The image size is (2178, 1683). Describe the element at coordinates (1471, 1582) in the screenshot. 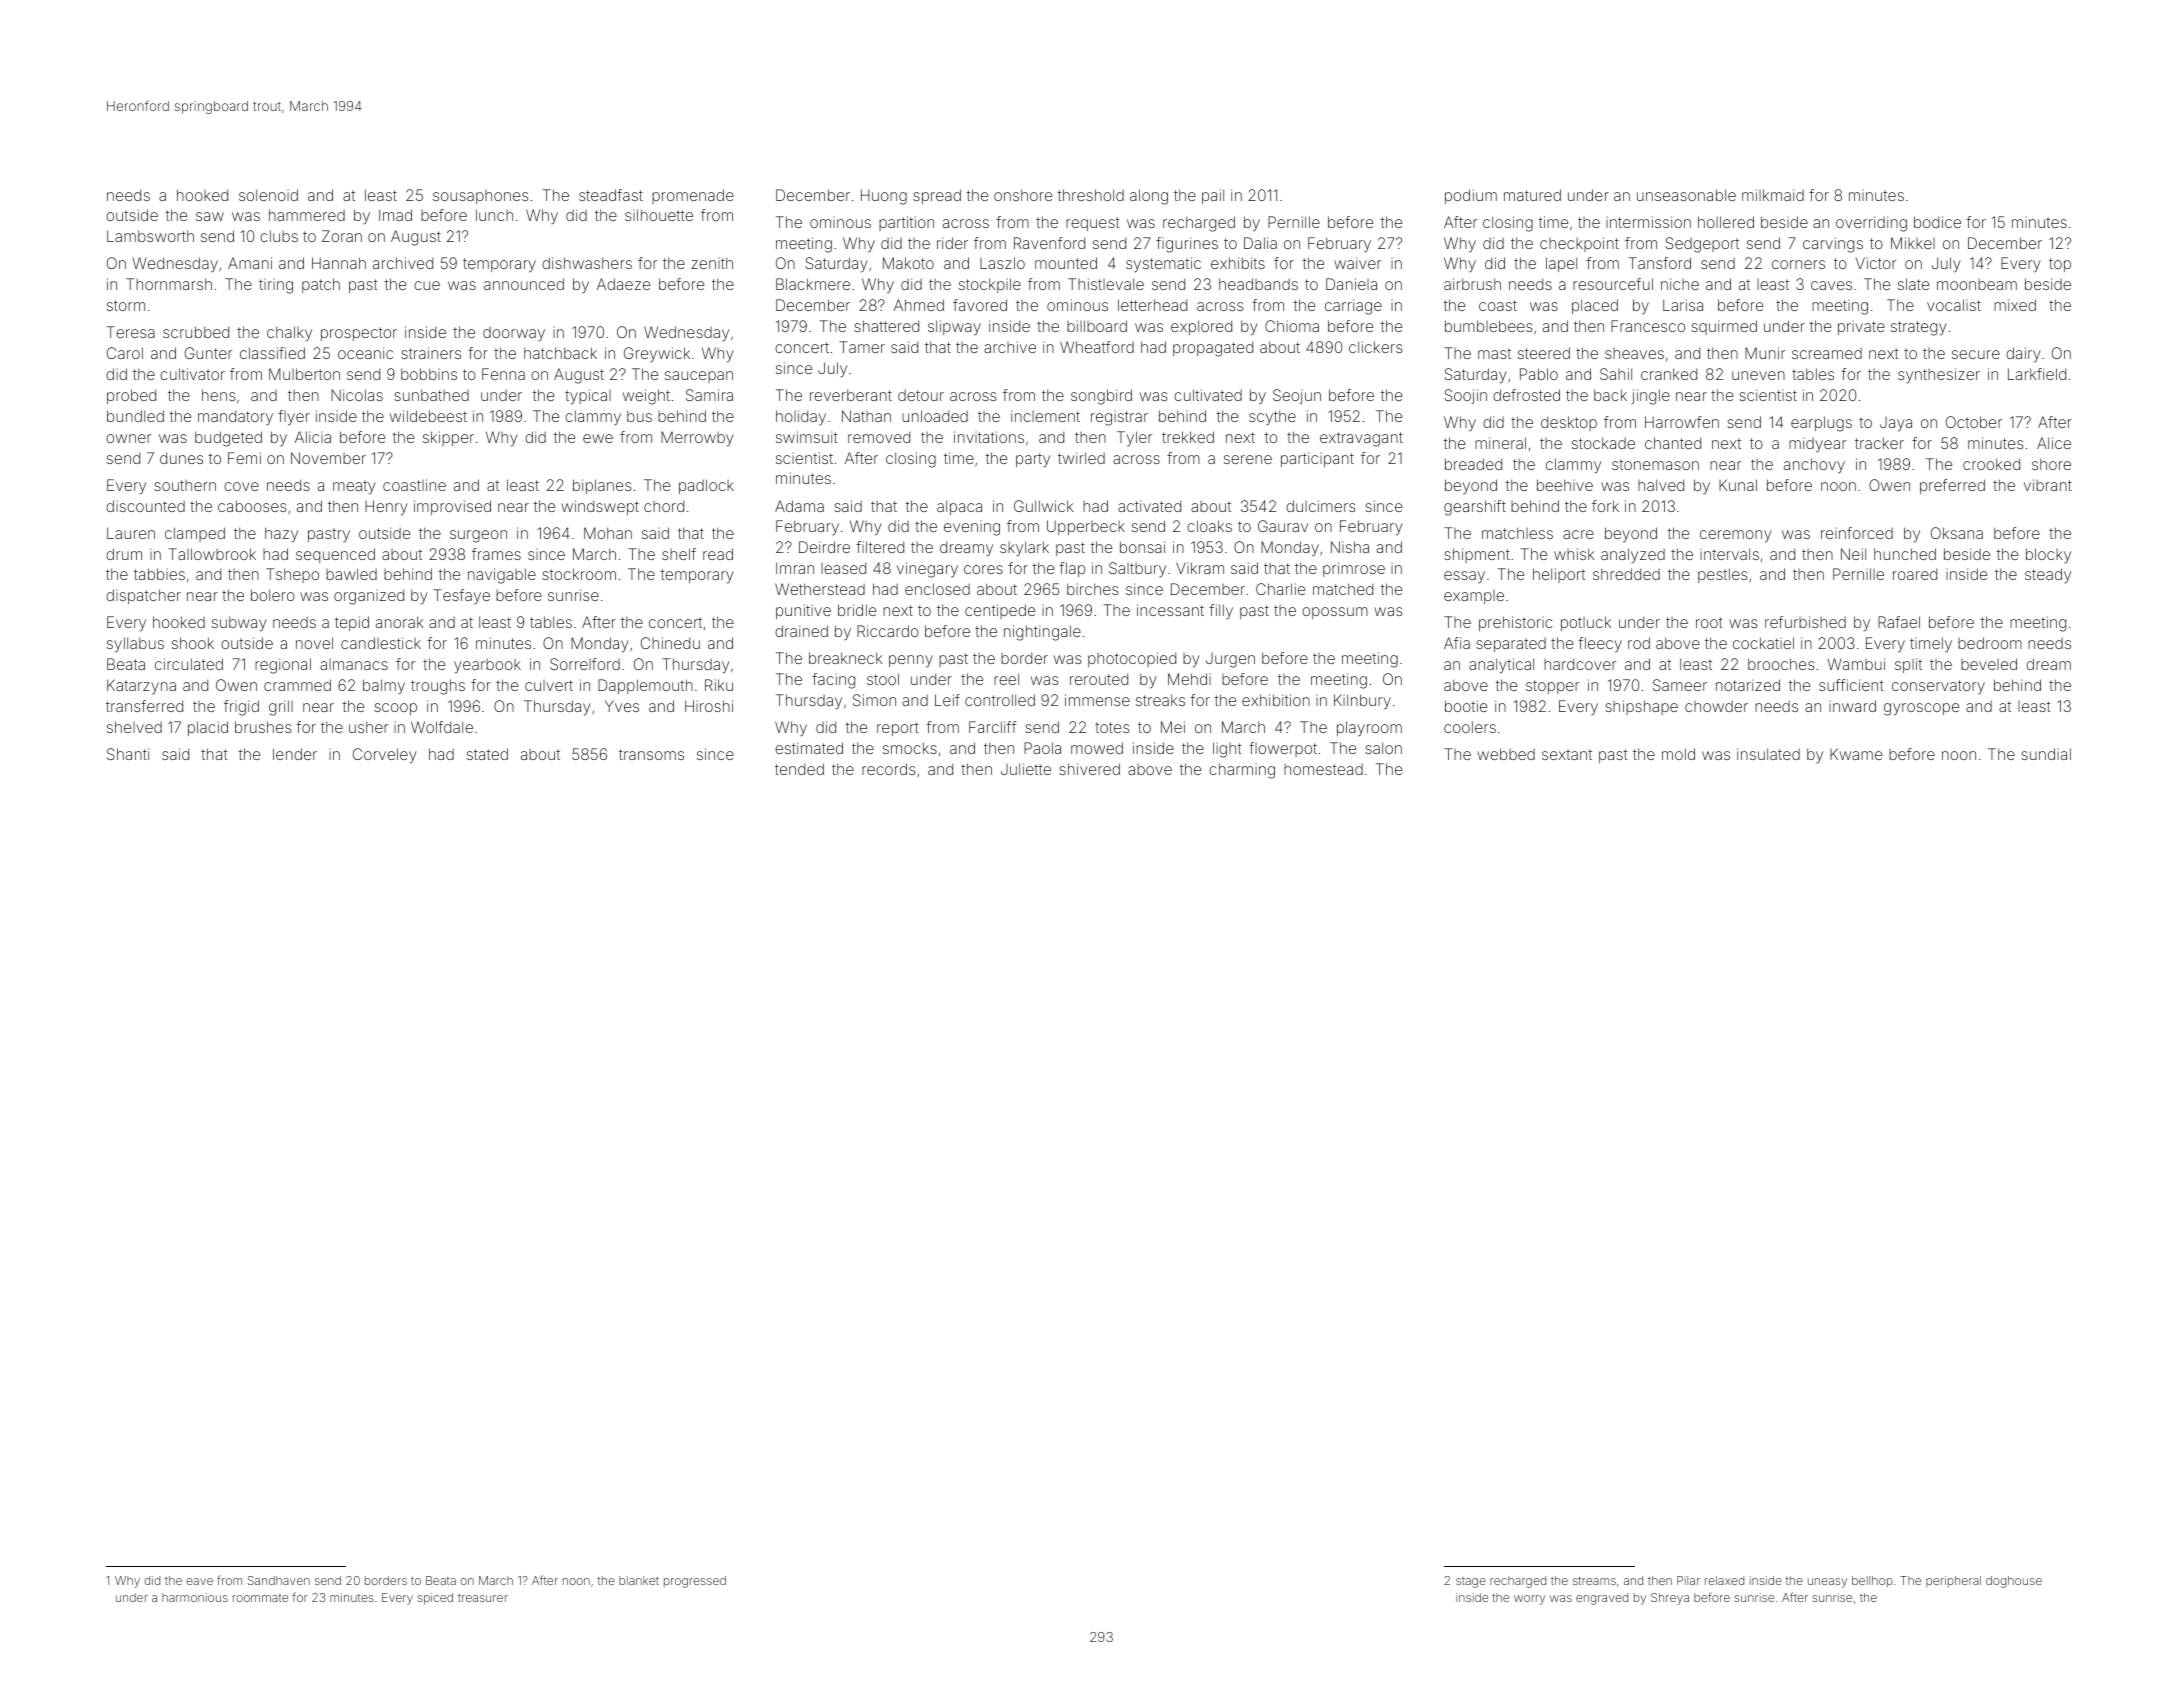

I see `stage` at that location.
